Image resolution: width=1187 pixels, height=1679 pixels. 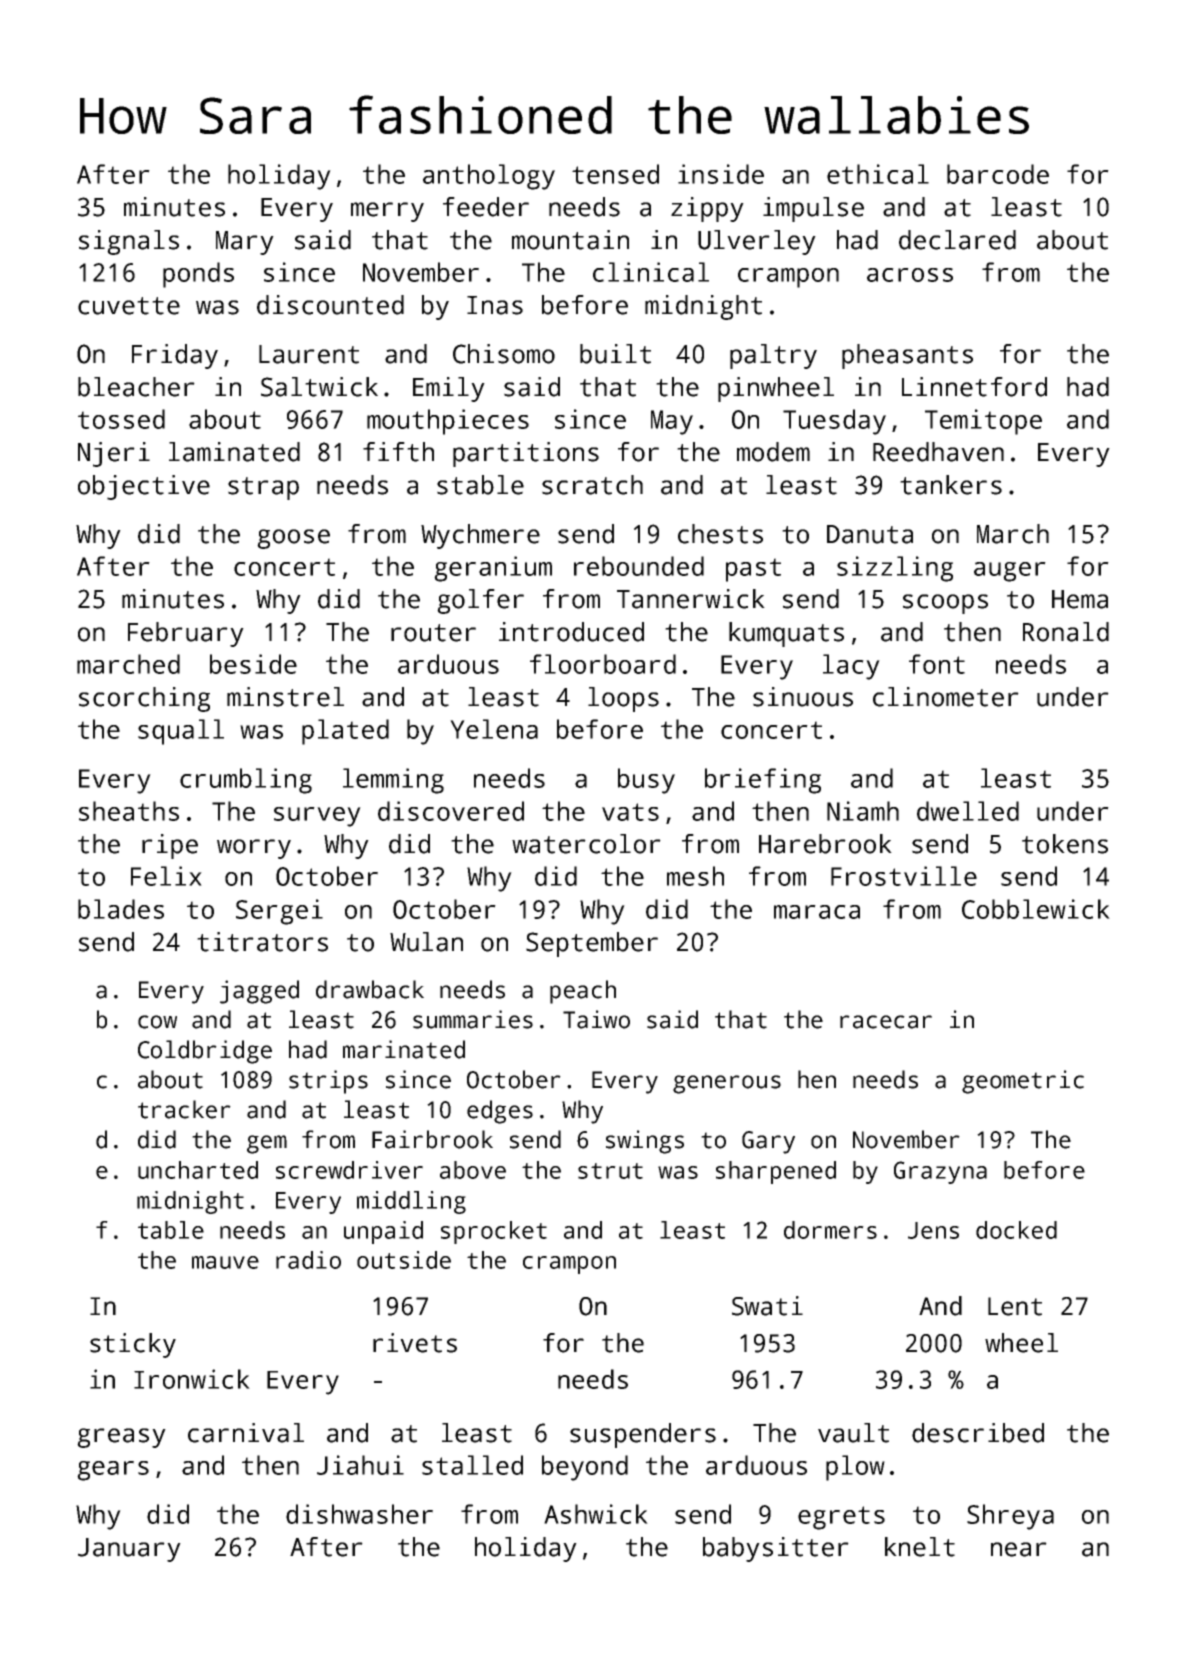 What do you see at coordinates (998, 174) in the image?
I see `barcode` at bounding box center [998, 174].
